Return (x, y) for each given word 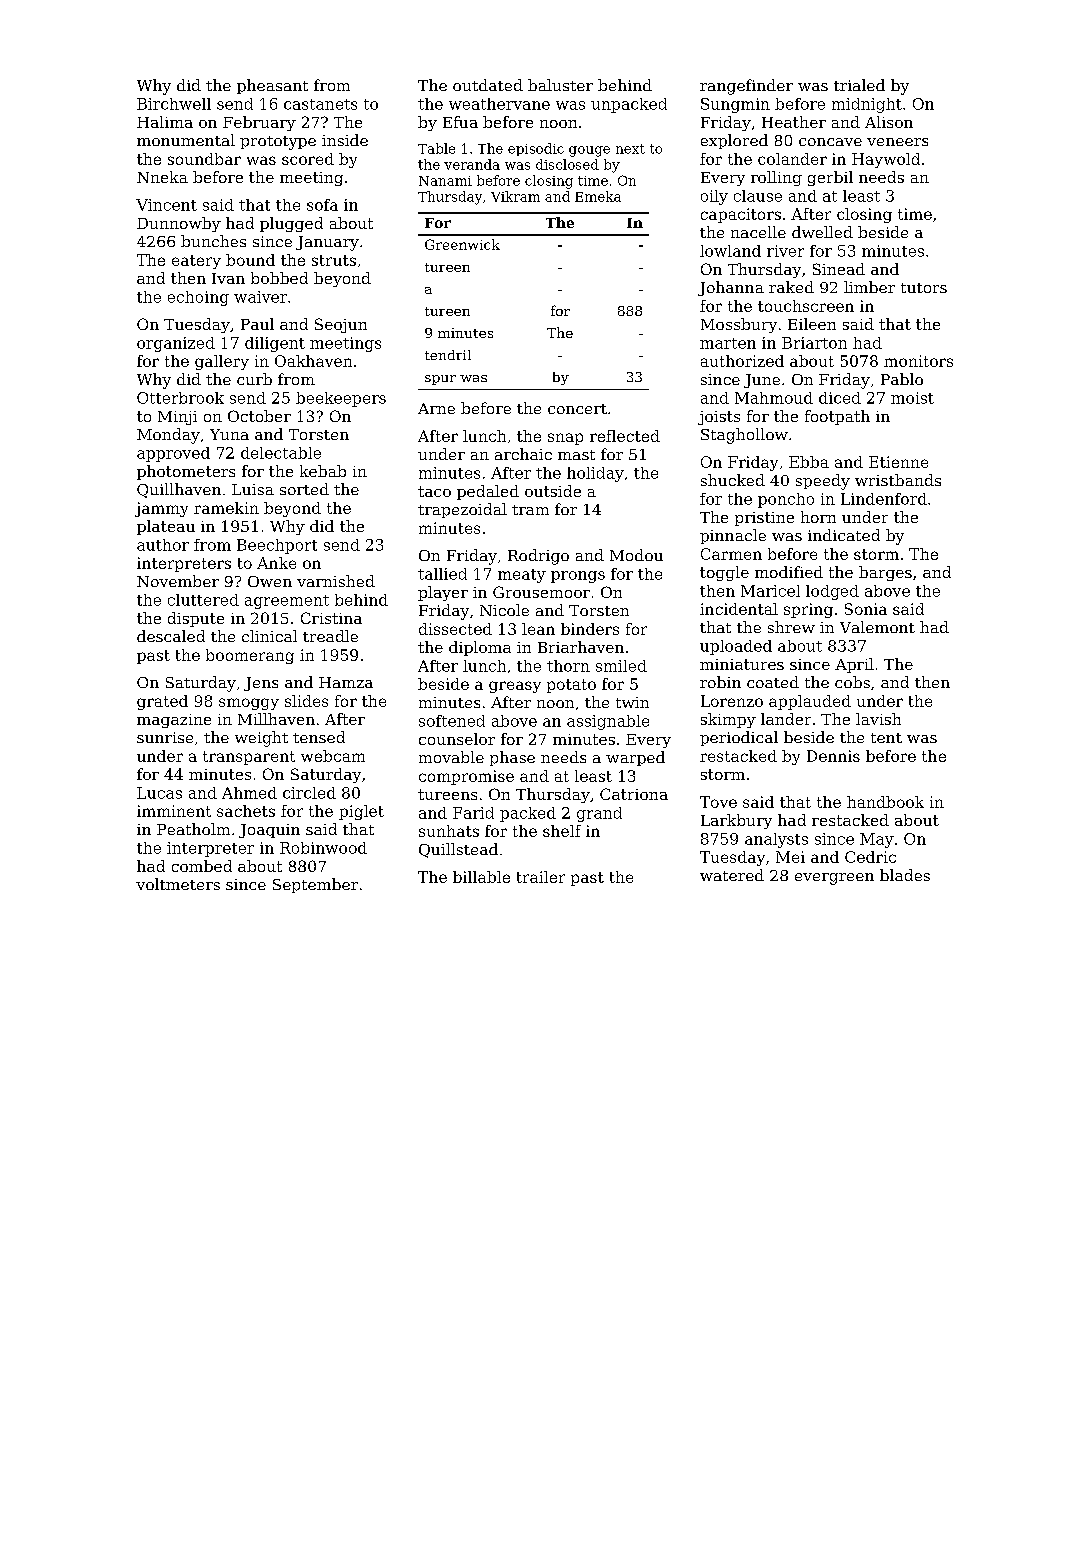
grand (599, 814)
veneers (897, 142)
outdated (488, 85)
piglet (361, 812)
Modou (636, 555)
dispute (196, 619)
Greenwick (462, 244)
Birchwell (174, 104)
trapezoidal (462, 510)
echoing (198, 298)
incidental (739, 609)
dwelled (822, 232)
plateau (166, 527)
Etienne (898, 462)
